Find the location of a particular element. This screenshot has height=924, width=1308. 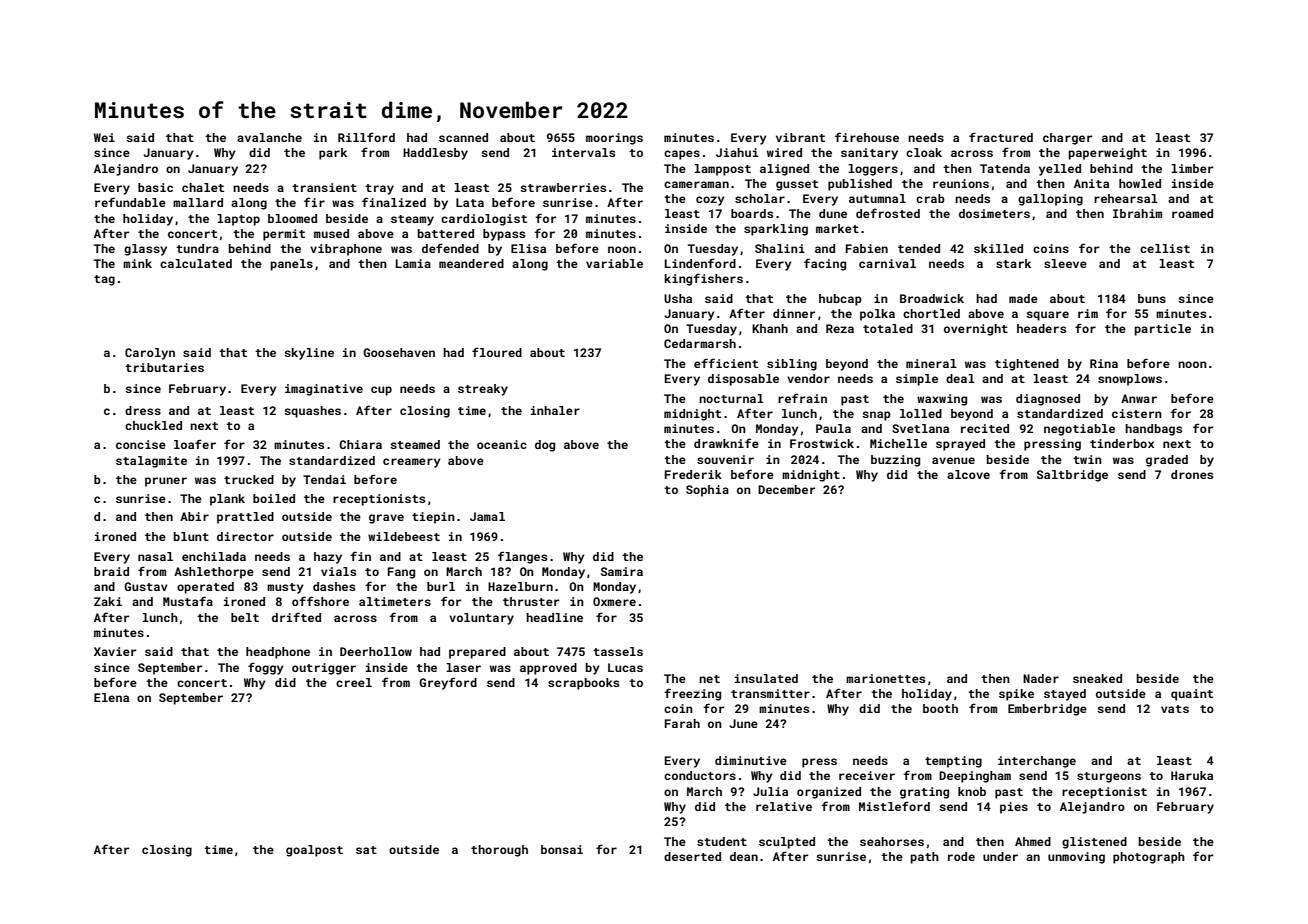

dean is located at coordinates (744, 856).
